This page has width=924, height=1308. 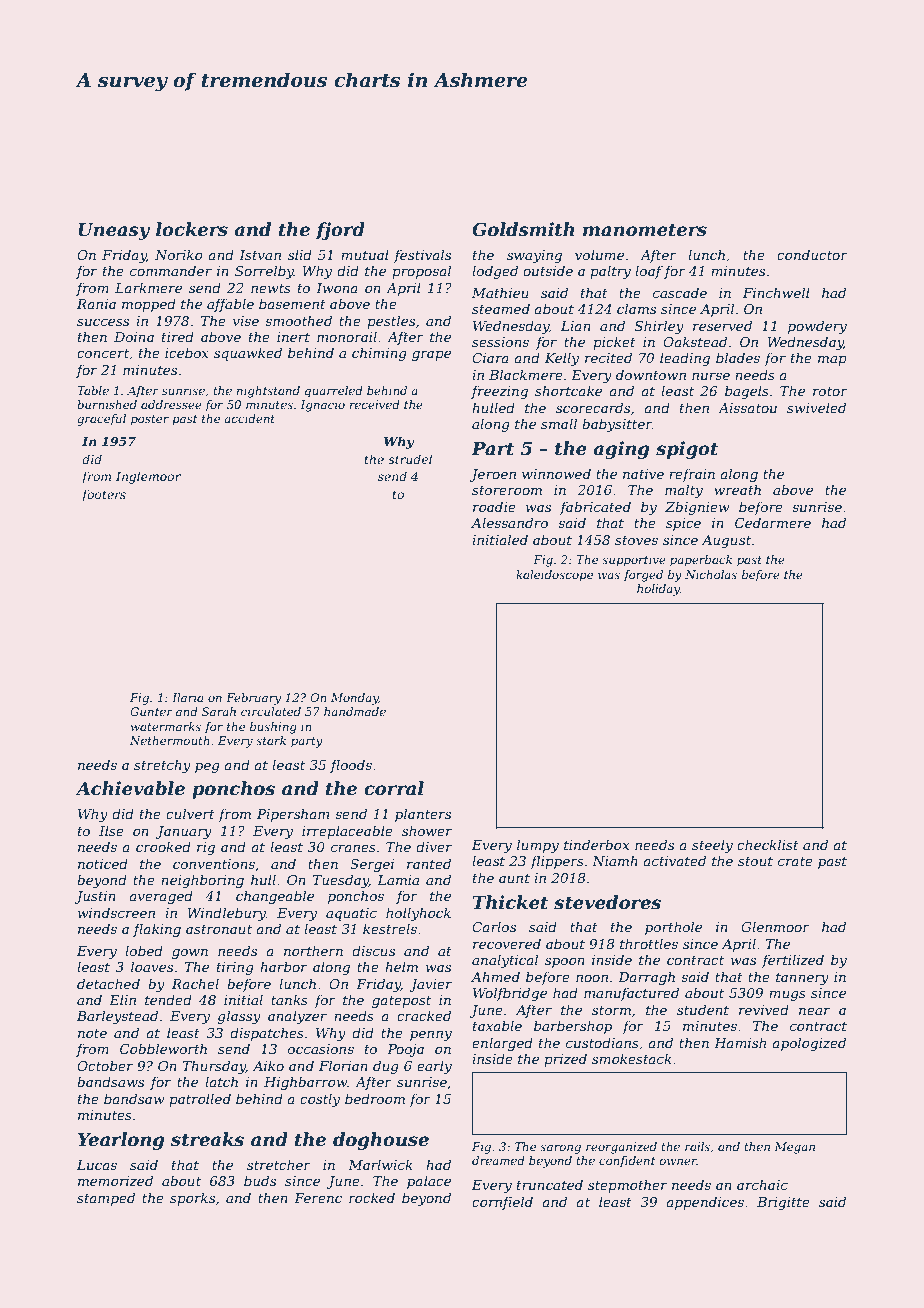 I want to click on conductor, so click(x=812, y=254).
